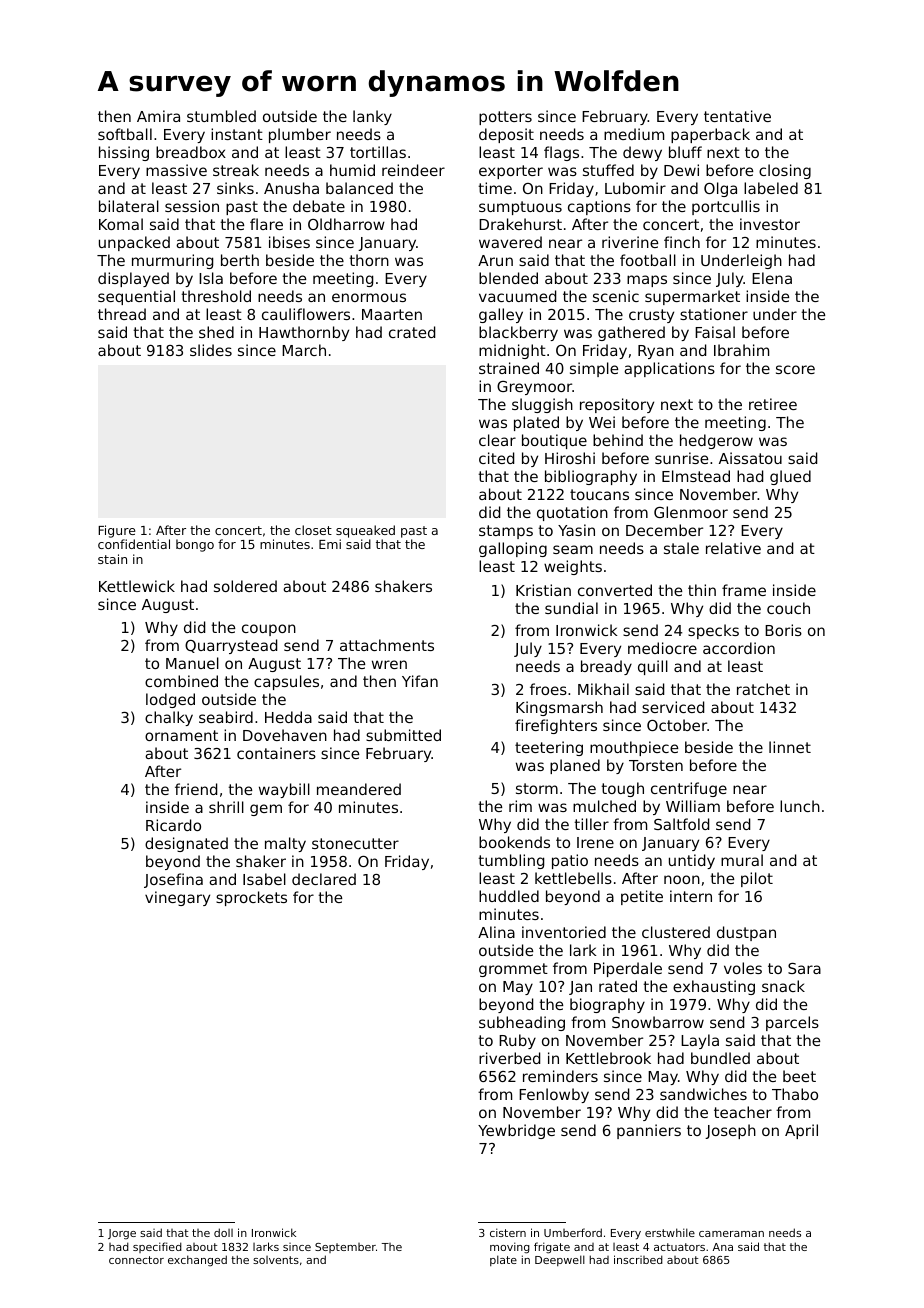 The width and height of the image is (924, 1308). What do you see at coordinates (158, 116) in the image?
I see `Amira` at bounding box center [158, 116].
